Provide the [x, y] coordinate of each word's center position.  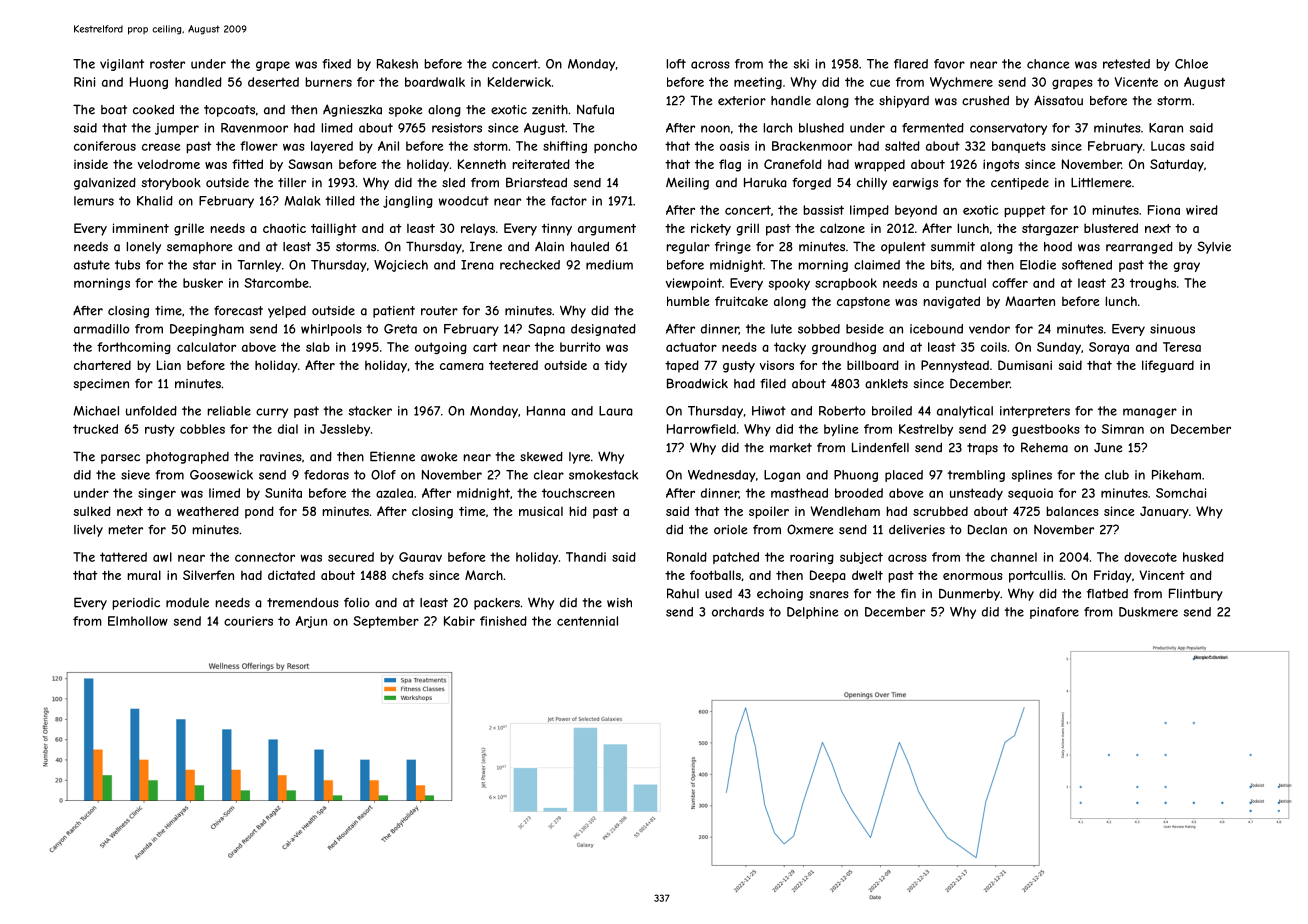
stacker [370, 411]
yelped [287, 312]
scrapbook [846, 284]
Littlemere [1101, 183]
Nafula [595, 109]
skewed [541, 457]
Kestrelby [926, 430]
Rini [84, 82]
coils [994, 347]
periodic [136, 604]
